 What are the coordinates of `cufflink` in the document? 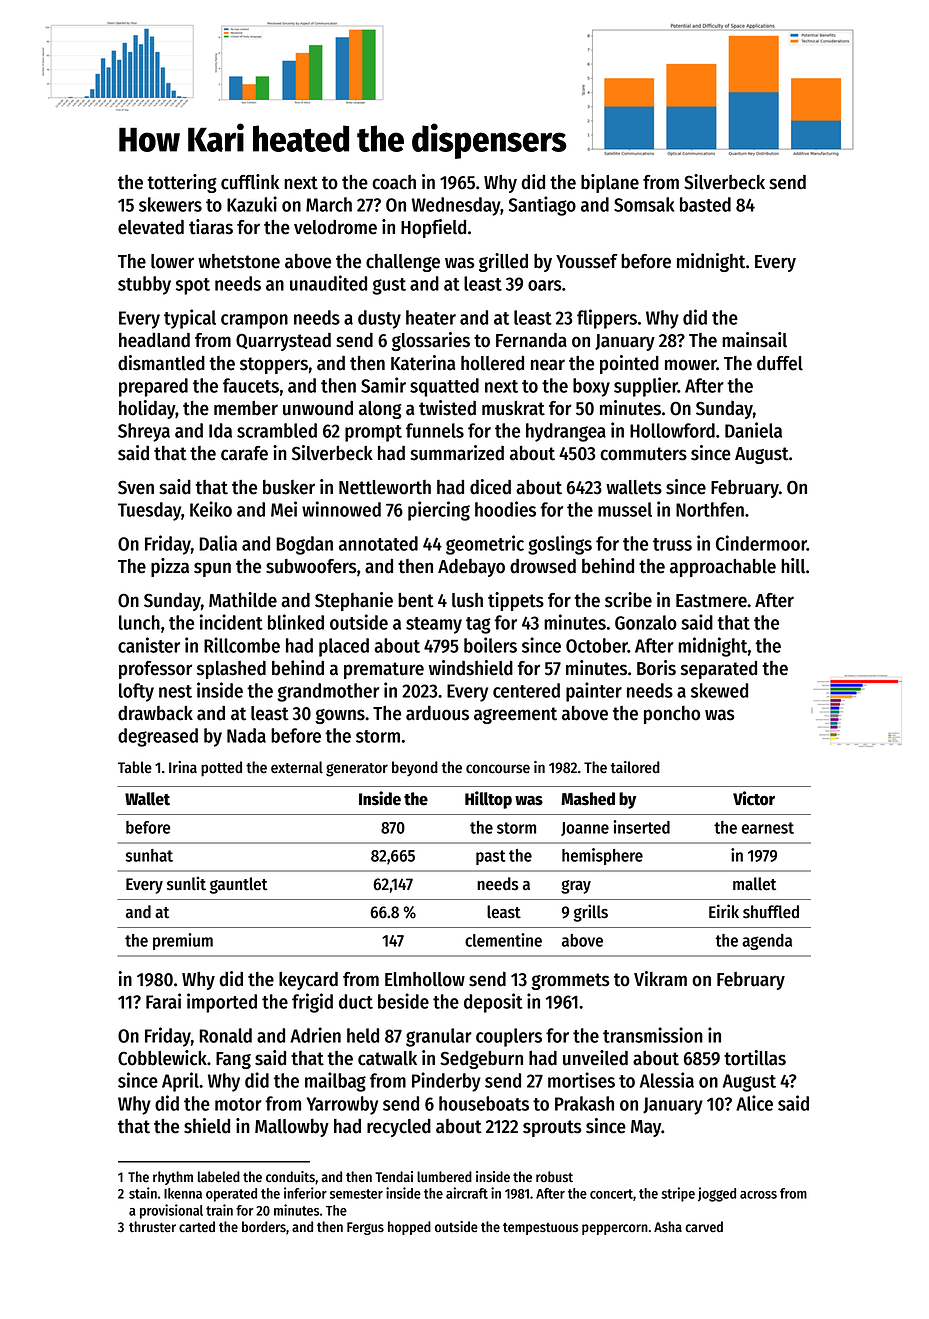 It's located at (250, 182).
